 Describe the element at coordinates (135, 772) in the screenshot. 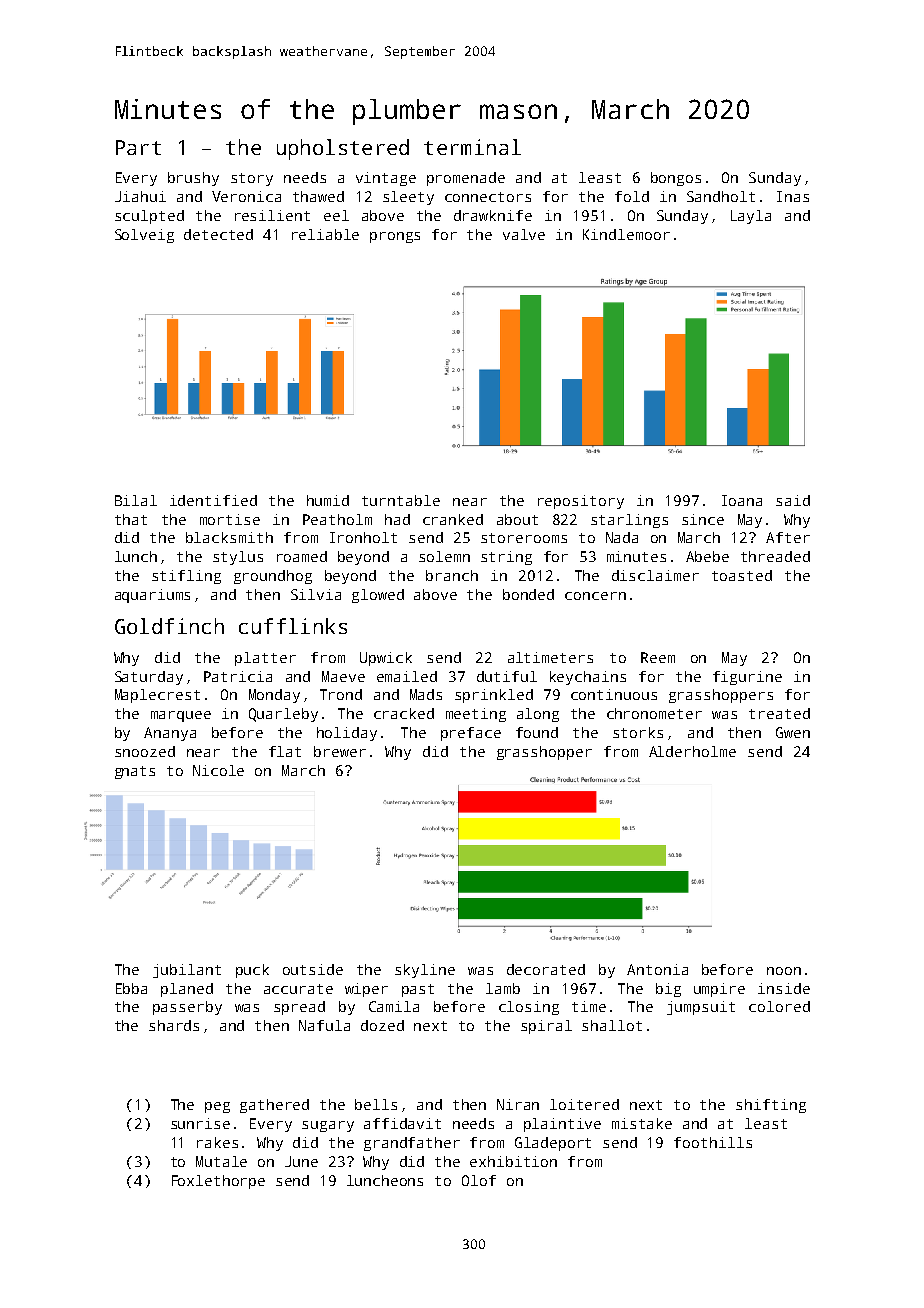

I see `gnats` at that location.
